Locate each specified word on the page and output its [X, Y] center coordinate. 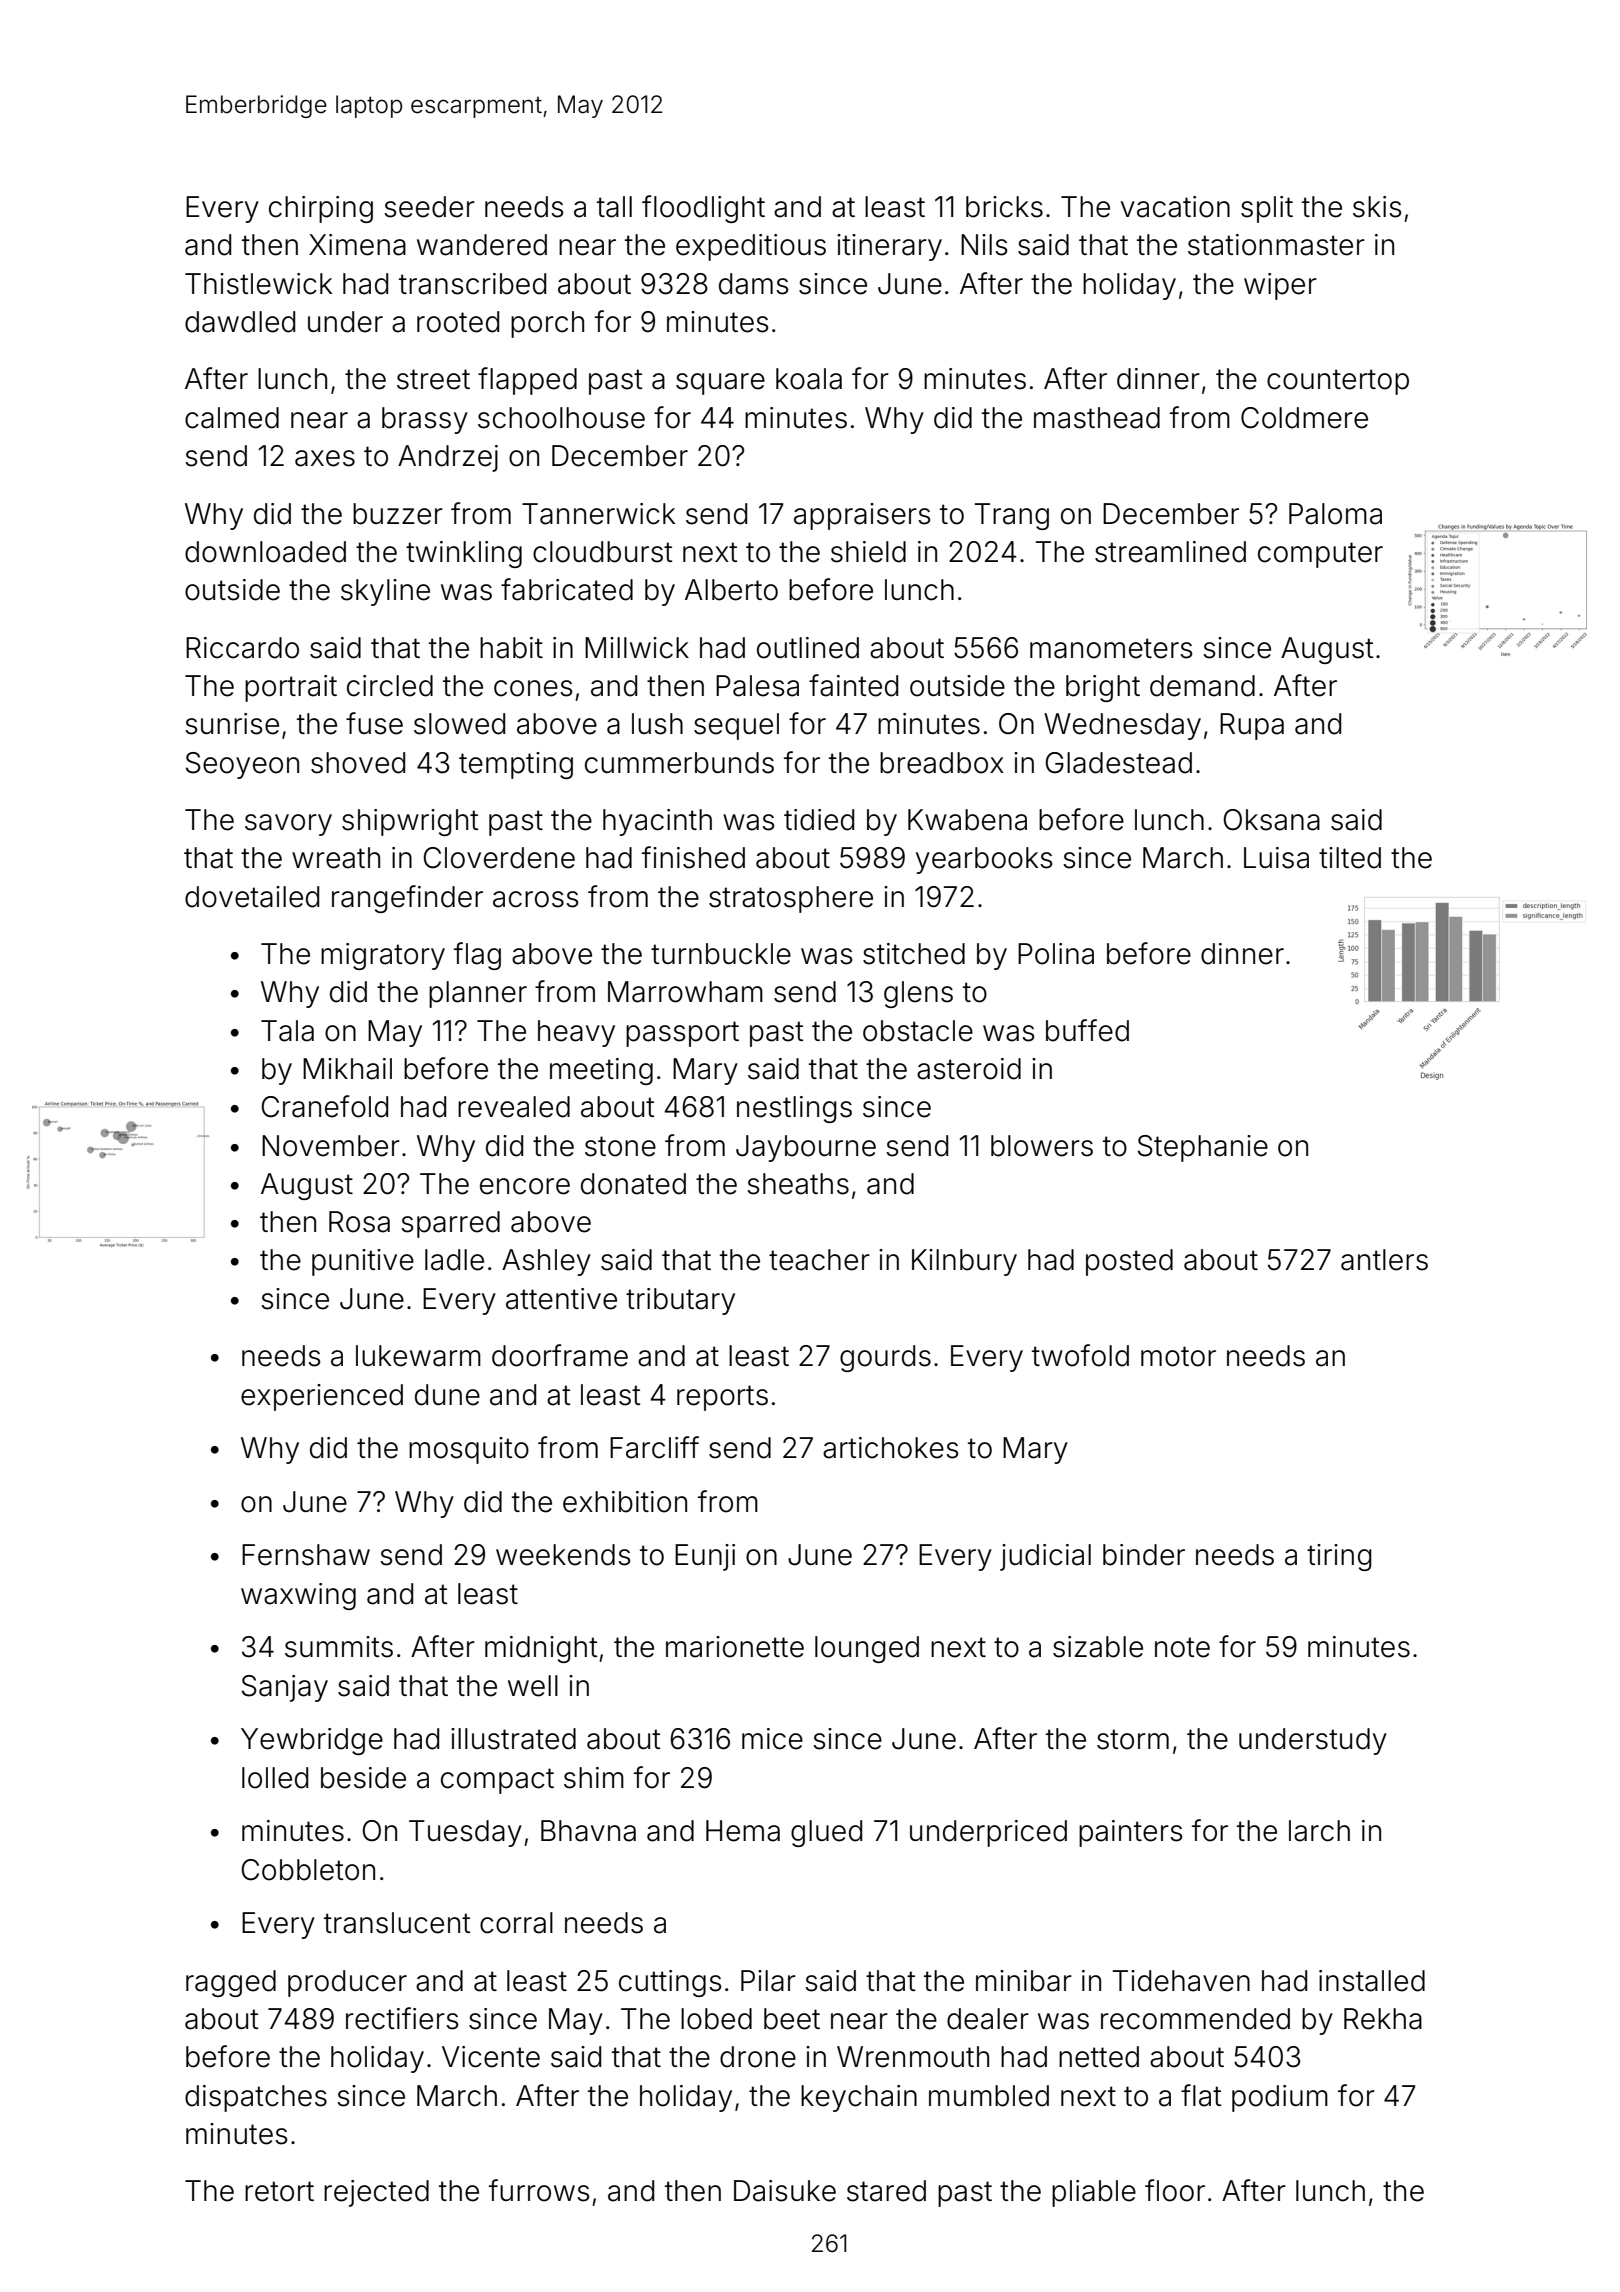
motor [1178, 1356]
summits [339, 1647]
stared [886, 2191]
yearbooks [984, 860]
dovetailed [252, 897]
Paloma [1335, 514]
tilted [1350, 858]
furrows [539, 2190]
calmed [232, 418]
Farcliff [654, 1447]
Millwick [637, 648]
